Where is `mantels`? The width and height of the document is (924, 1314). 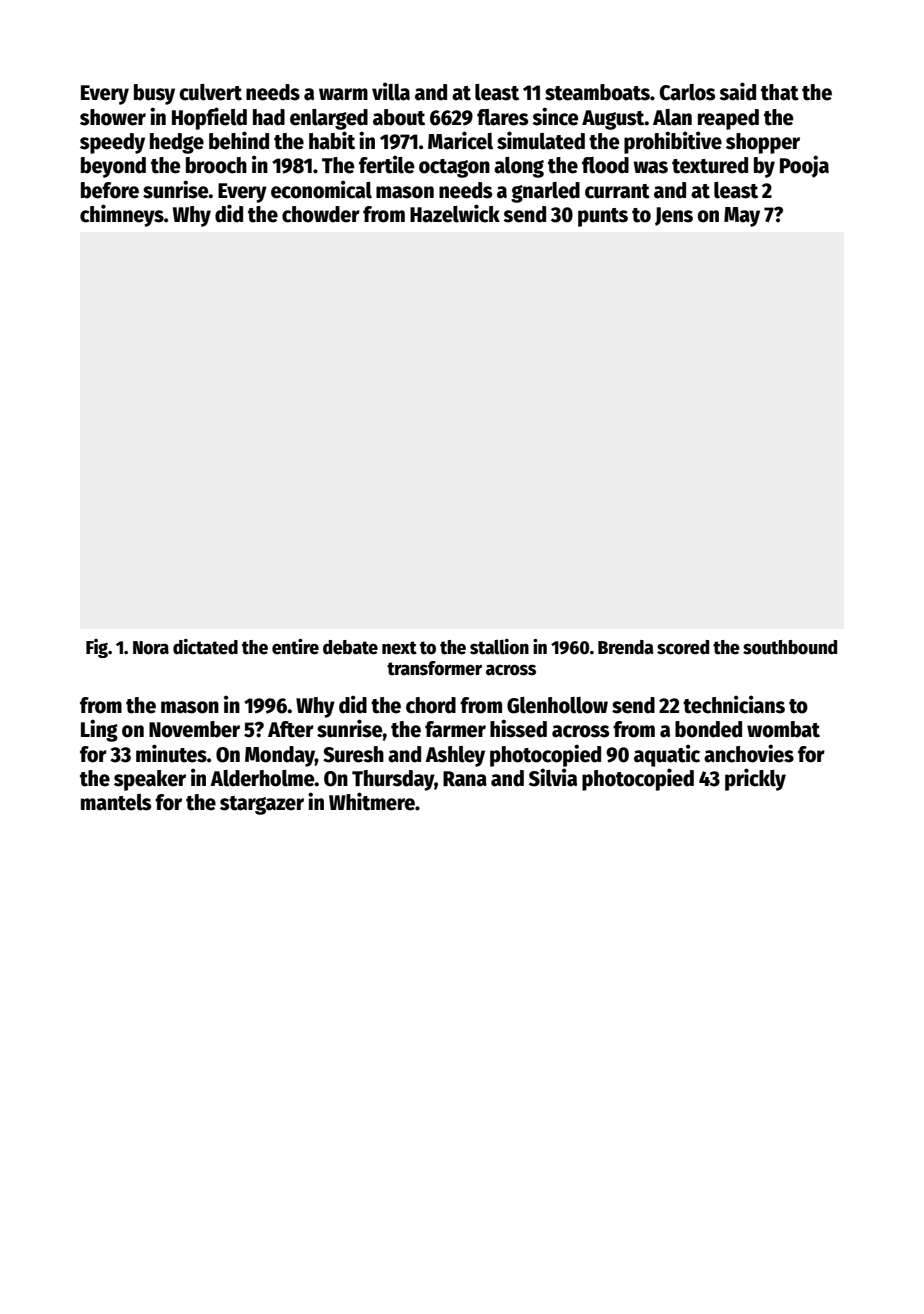
mantels is located at coordinates (116, 802).
